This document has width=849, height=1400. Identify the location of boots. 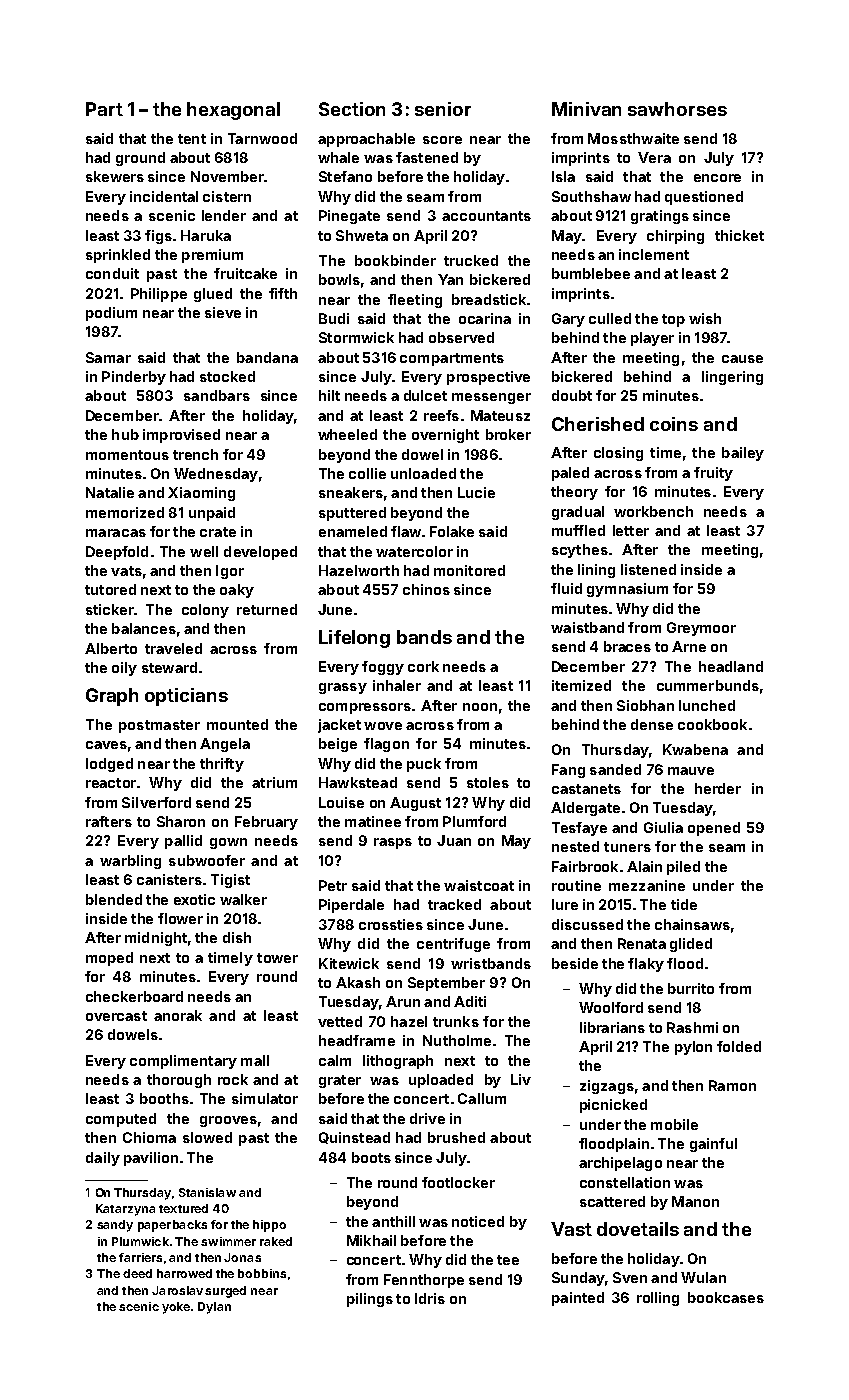
(371, 1157).
